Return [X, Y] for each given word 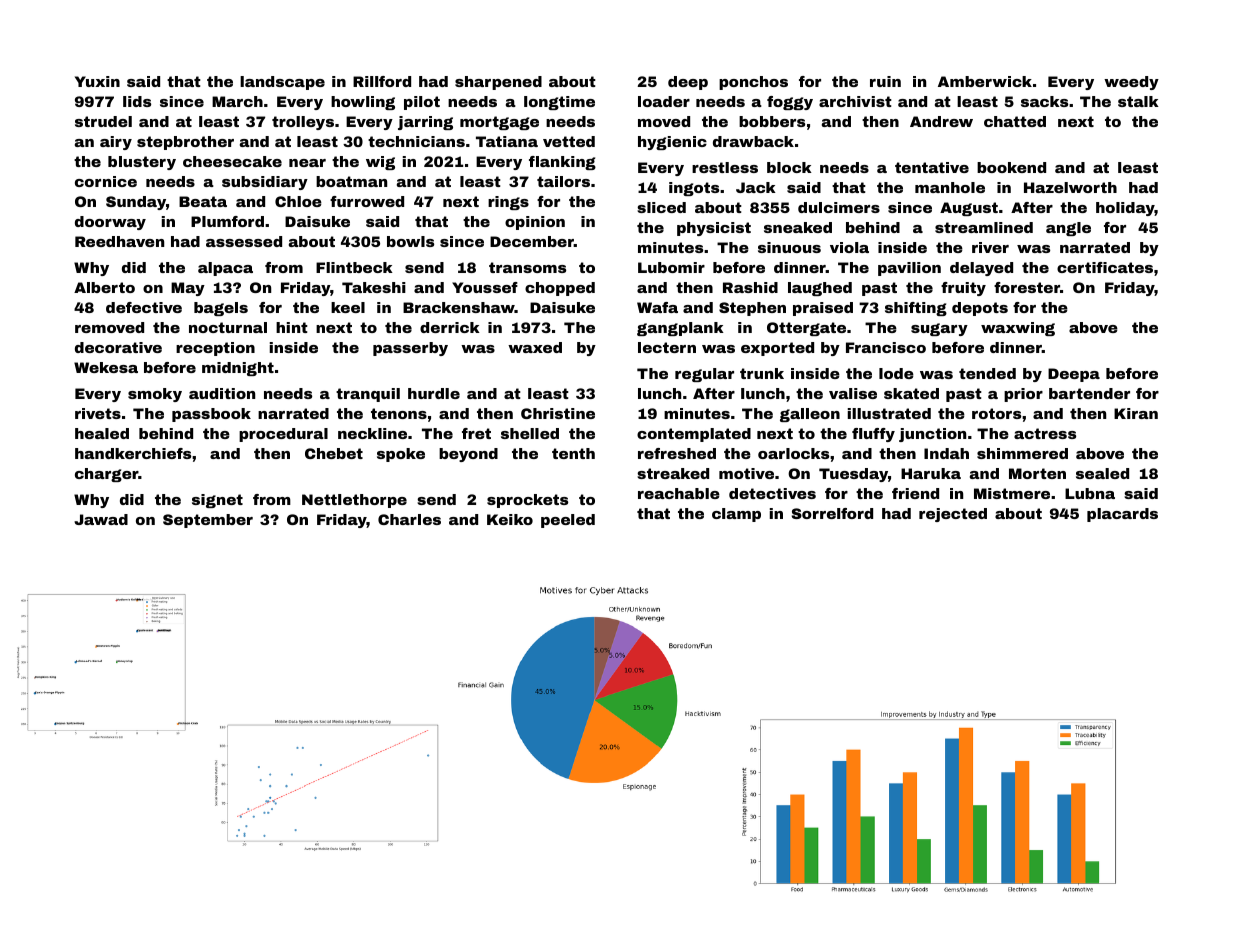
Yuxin [97, 81]
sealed [1102, 473]
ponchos [753, 83]
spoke [401, 455]
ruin [885, 81]
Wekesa [106, 367]
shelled [530, 433]
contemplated [694, 435]
